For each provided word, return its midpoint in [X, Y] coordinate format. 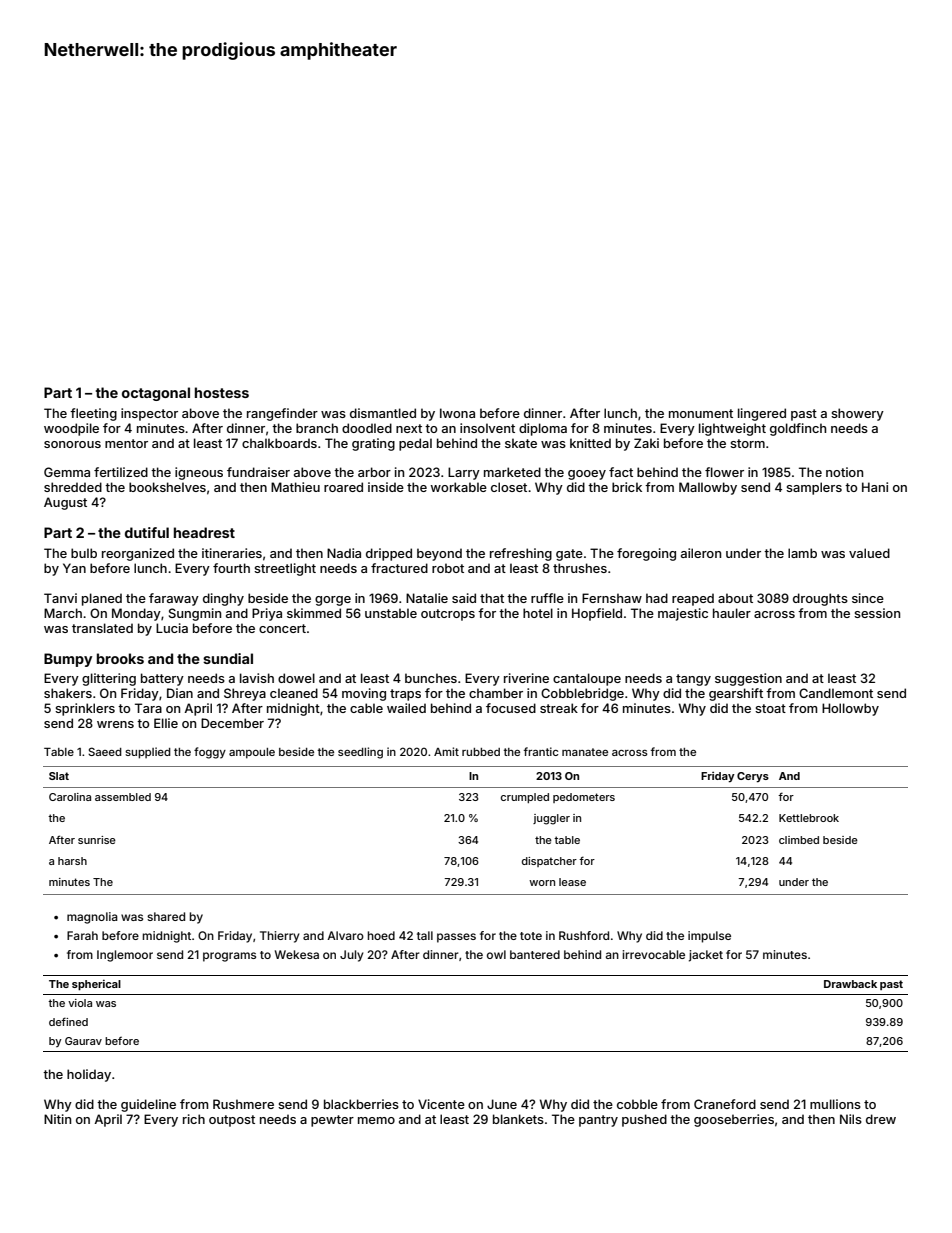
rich [194, 1119]
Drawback [850, 984]
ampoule [252, 753]
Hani [875, 487]
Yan [74, 568]
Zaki [646, 443]
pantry [598, 1121]
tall [425, 935]
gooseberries [734, 1120]
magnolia [92, 918]
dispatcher [549, 862]
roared [343, 487]
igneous [199, 473]
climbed [799, 840]
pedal [415, 444]
